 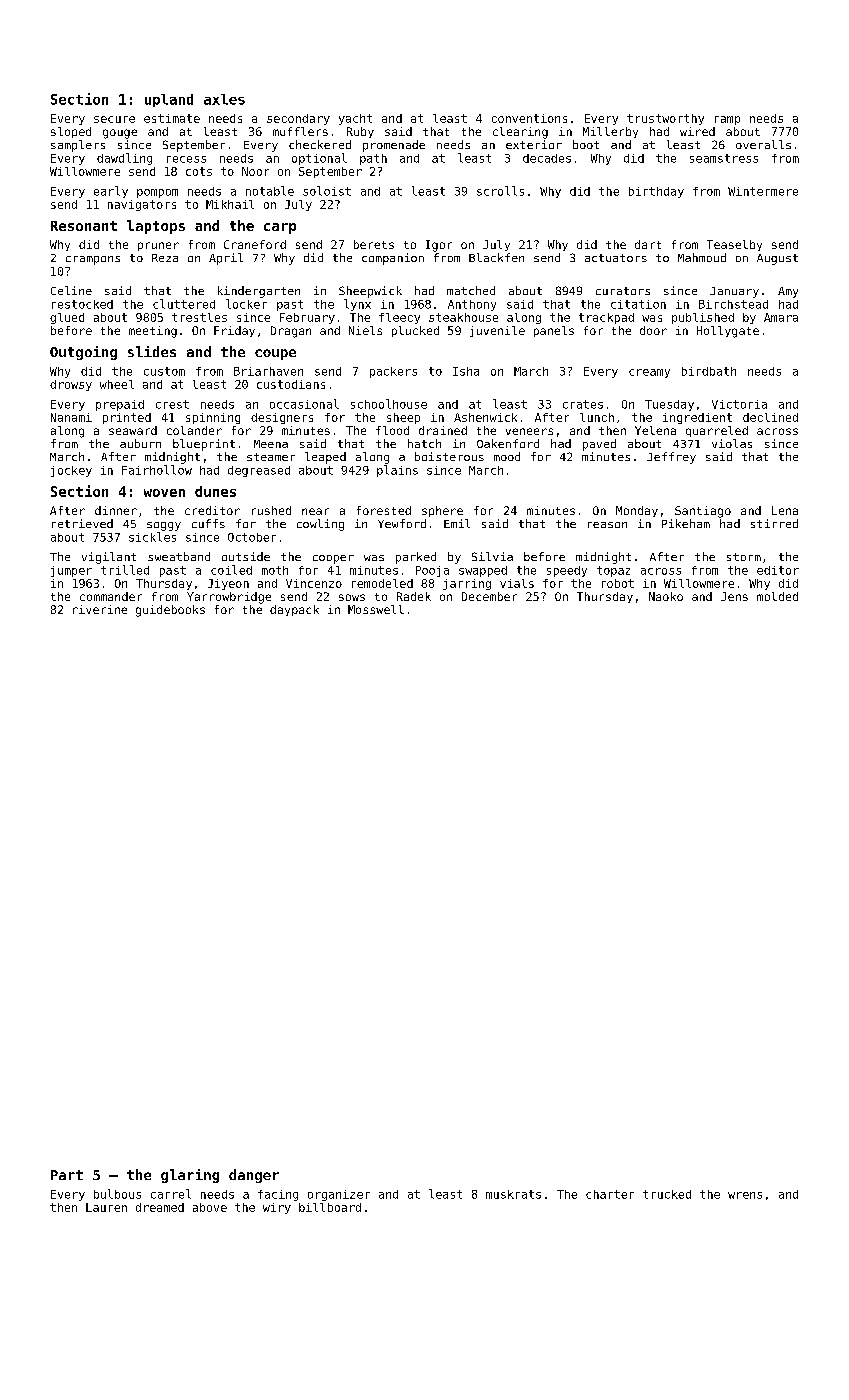 What do you see at coordinates (125, 570) in the page?
I see `trilled` at bounding box center [125, 570].
